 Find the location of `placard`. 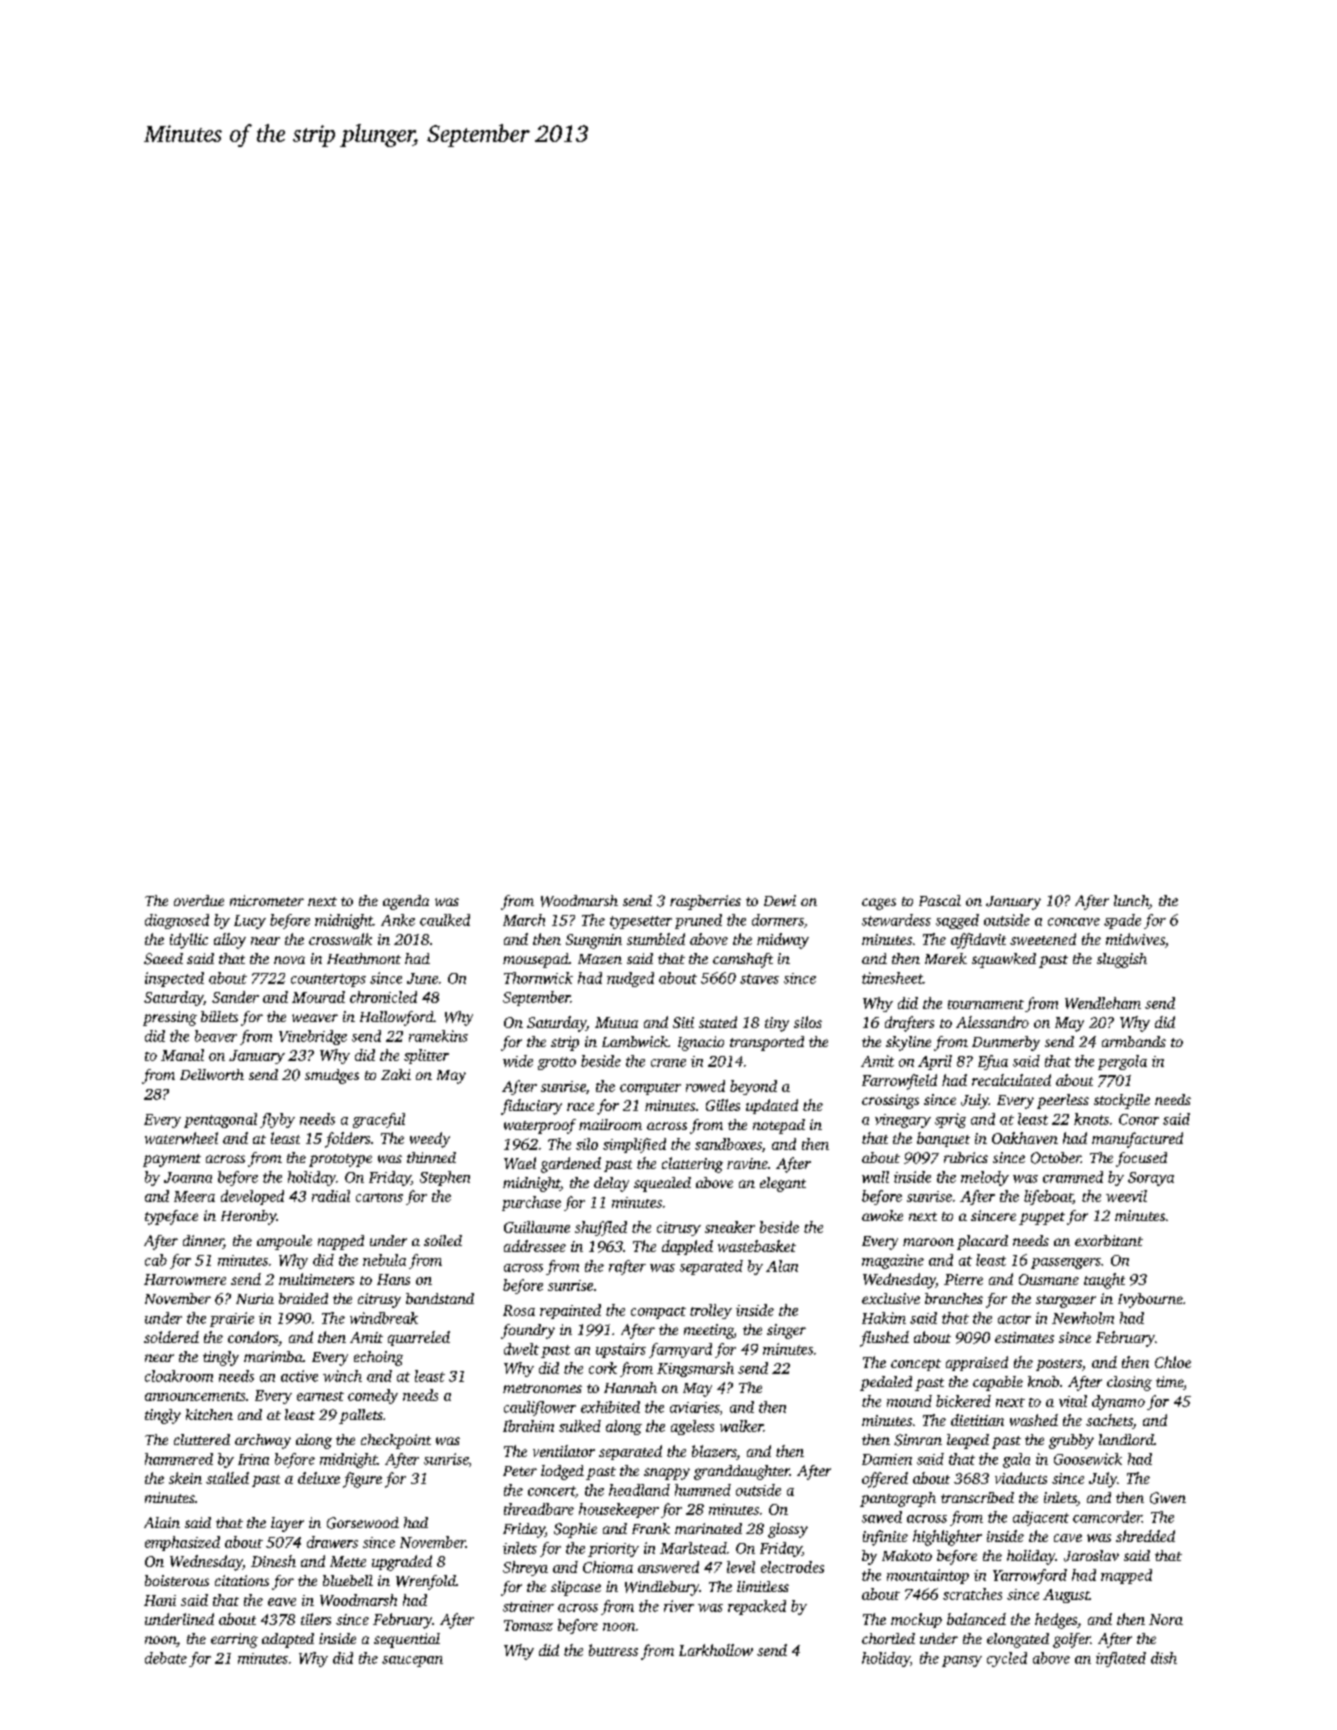

placard is located at coordinates (982, 1242).
